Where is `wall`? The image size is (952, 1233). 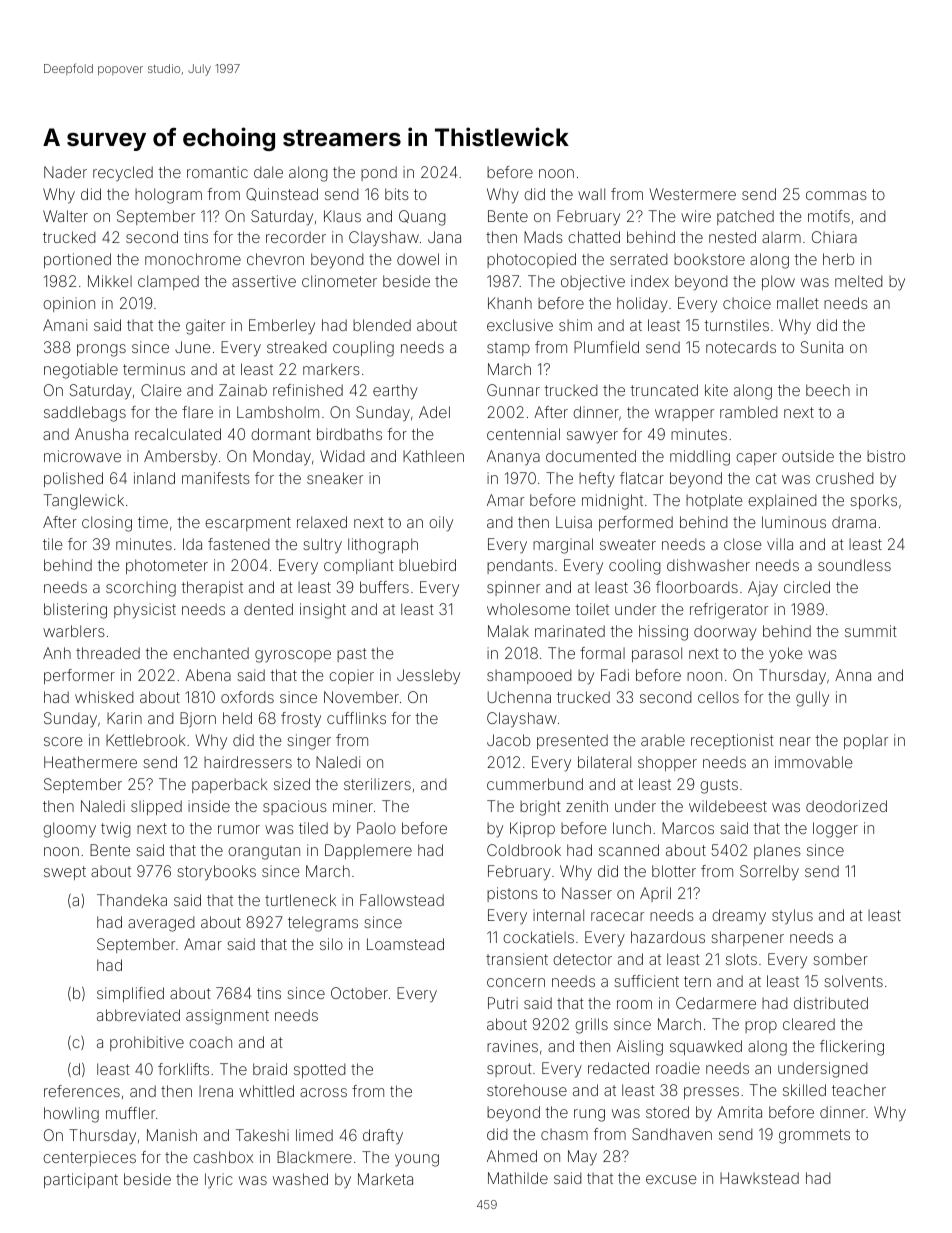 wall is located at coordinates (591, 194).
